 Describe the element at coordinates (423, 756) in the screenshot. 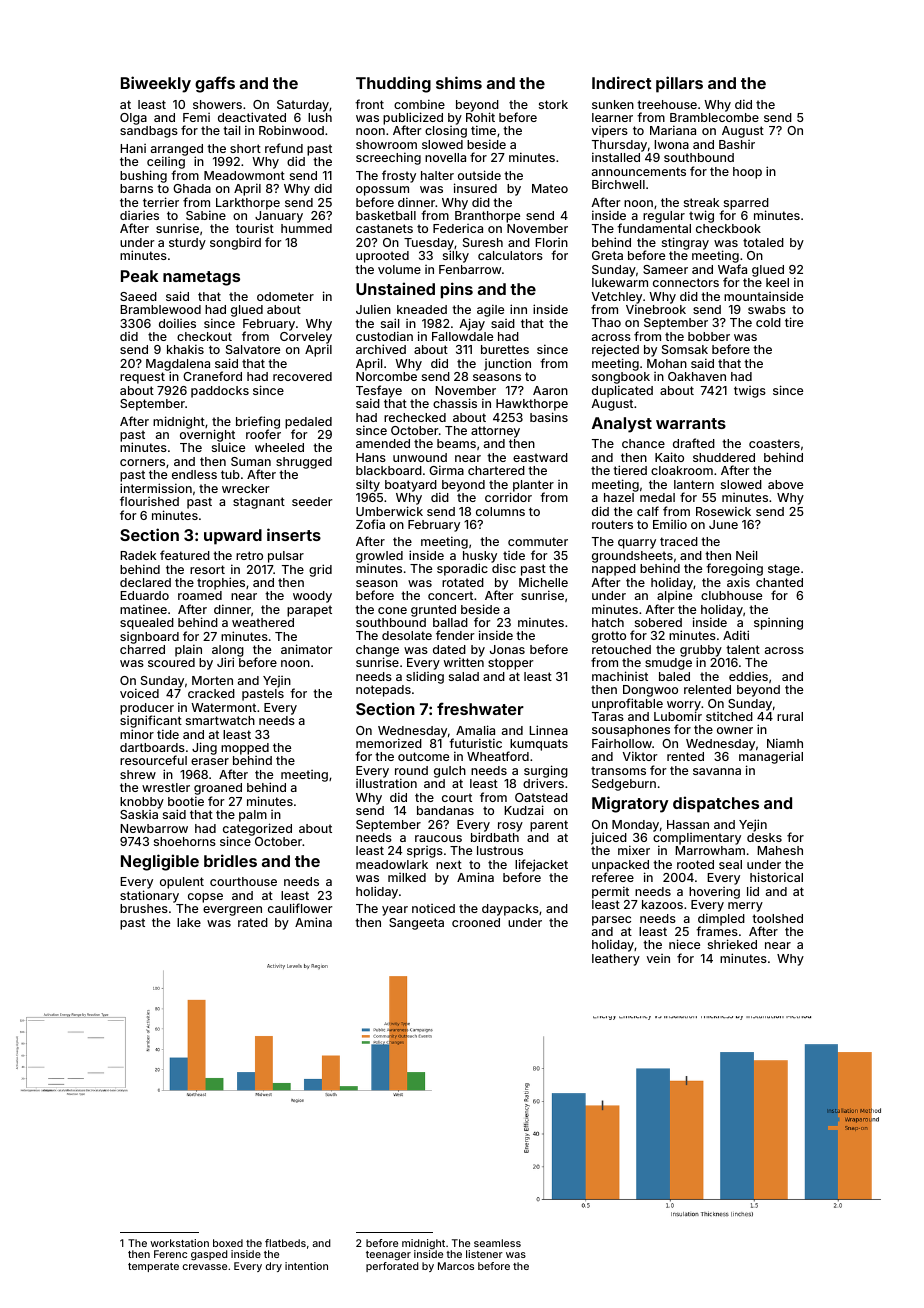

I see `outcome` at that location.
